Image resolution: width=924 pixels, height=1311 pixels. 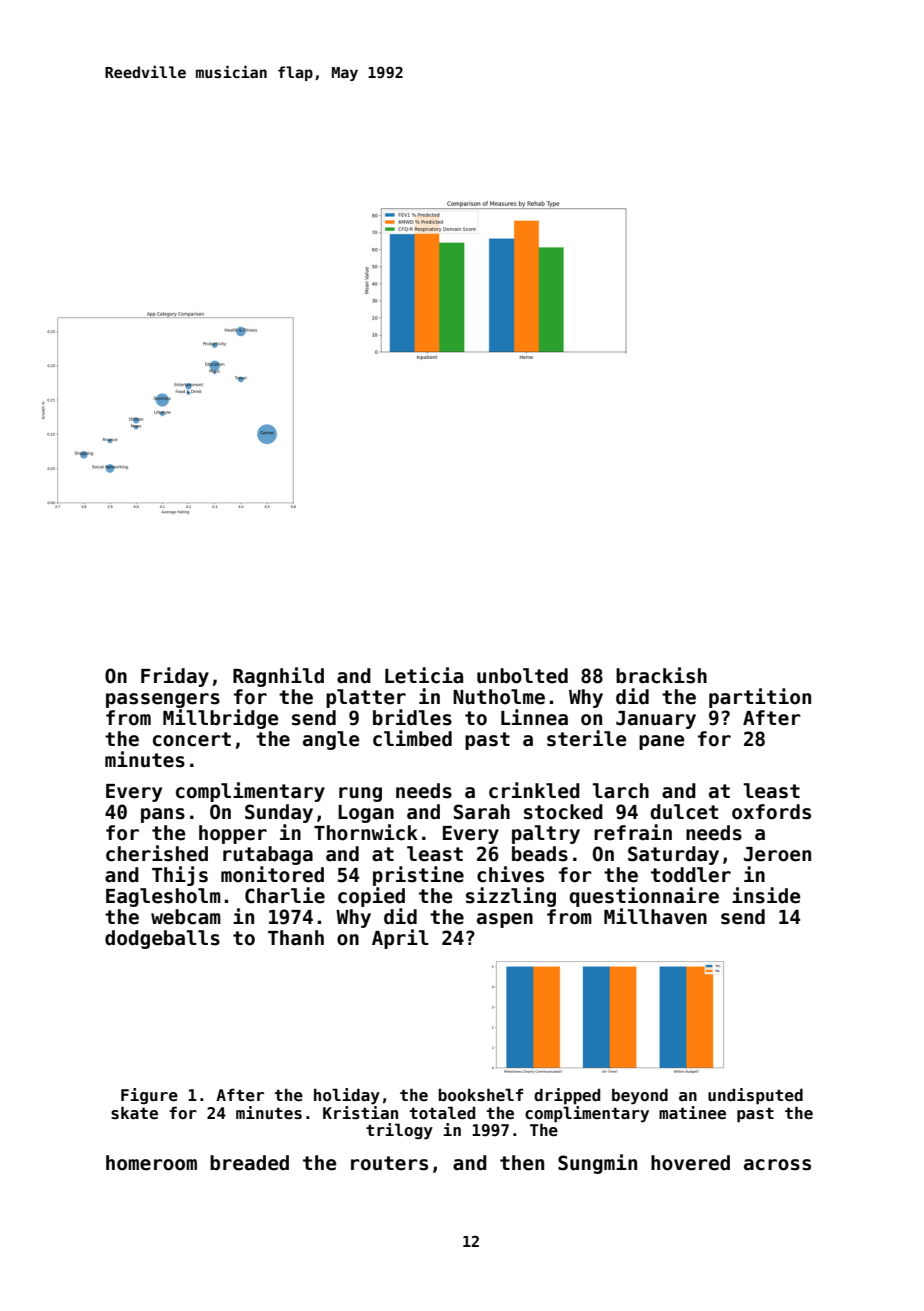 I want to click on skate, so click(x=134, y=1113).
